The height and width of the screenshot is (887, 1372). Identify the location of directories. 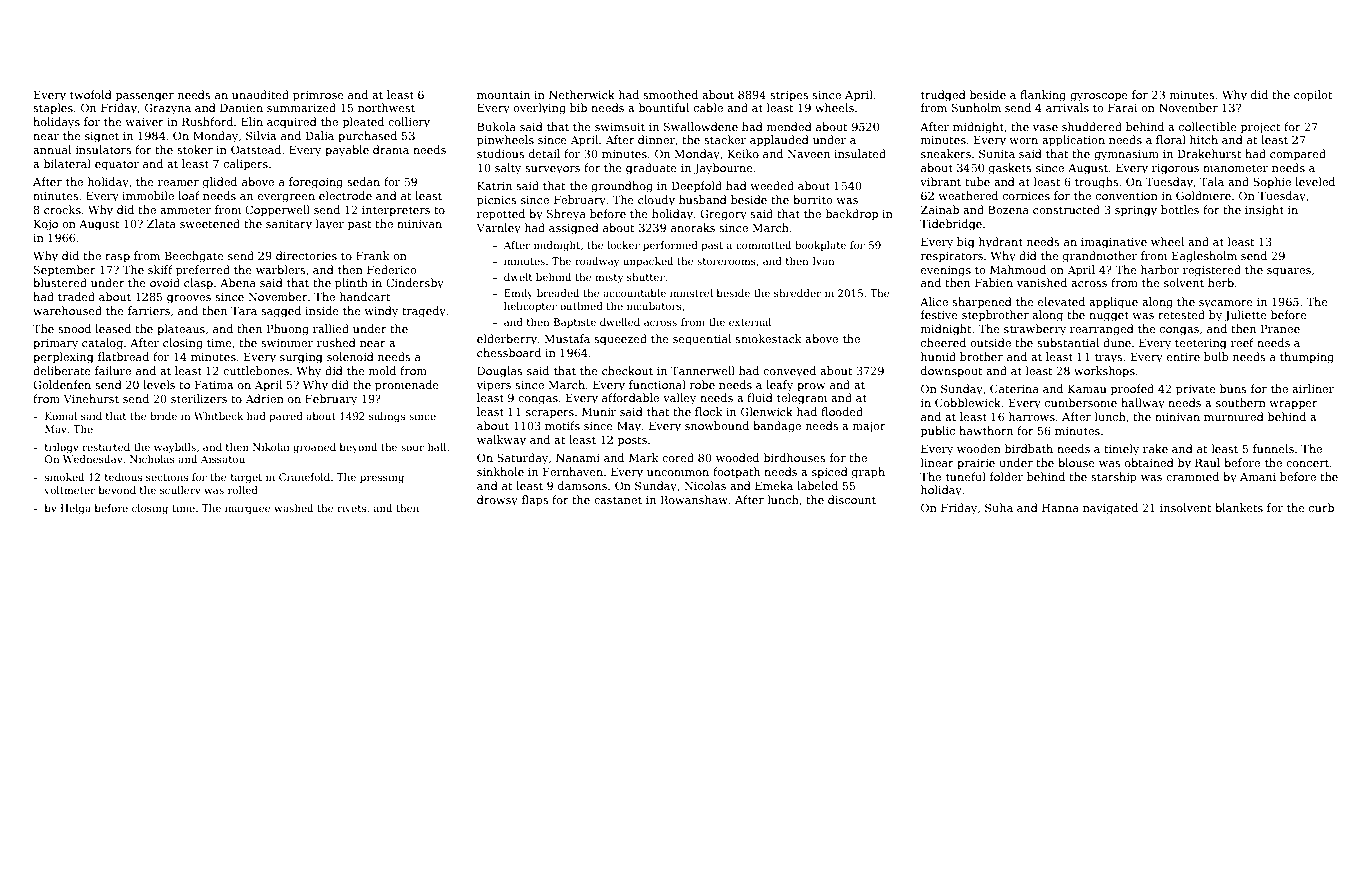
(306, 255).
